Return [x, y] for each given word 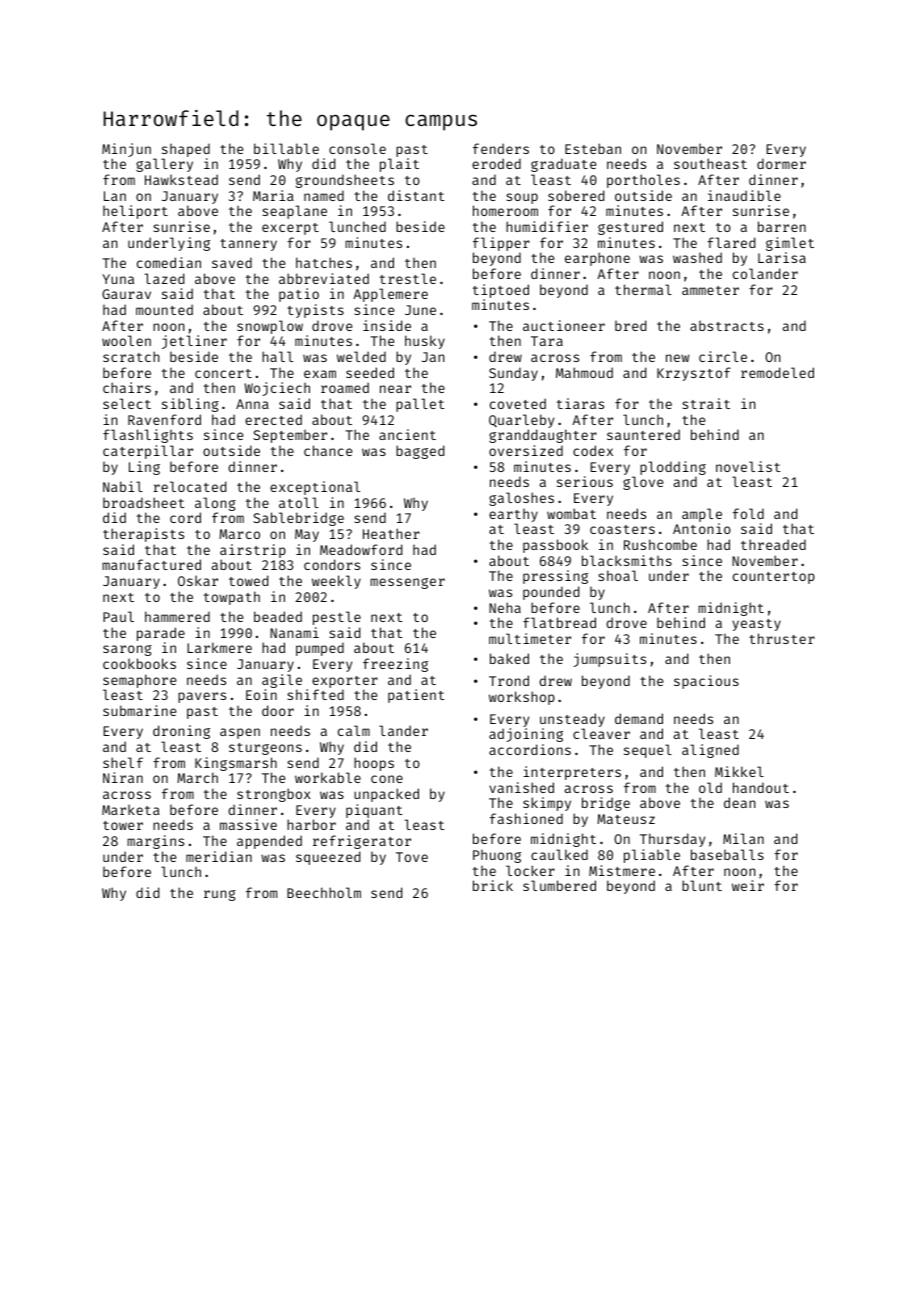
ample [702, 515]
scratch [131, 356]
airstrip [253, 551]
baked [509, 658]
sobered [576, 195]
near [395, 389]
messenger [407, 583]
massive [248, 824]
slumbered [559, 885]
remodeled [777, 372]
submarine [139, 710]
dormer [781, 163]
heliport [135, 212]
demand [639, 718]
